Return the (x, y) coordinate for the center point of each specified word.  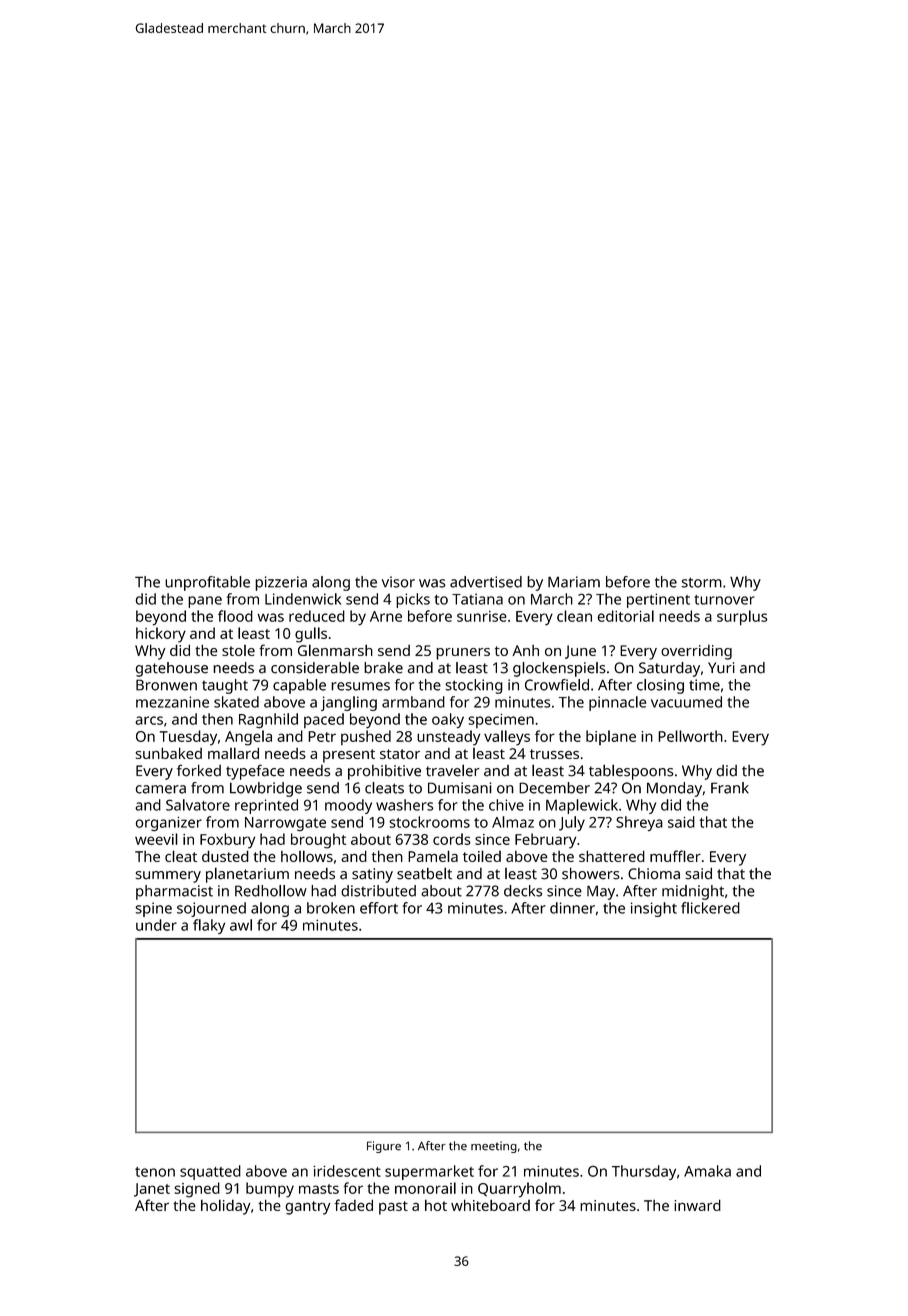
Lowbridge (266, 789)
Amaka (707, 1171)
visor (398, 582)
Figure (384, 1147)
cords (452, 839)
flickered (710, 908)
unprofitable (207, 583)
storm (702, 582)
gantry (307, 1208)
